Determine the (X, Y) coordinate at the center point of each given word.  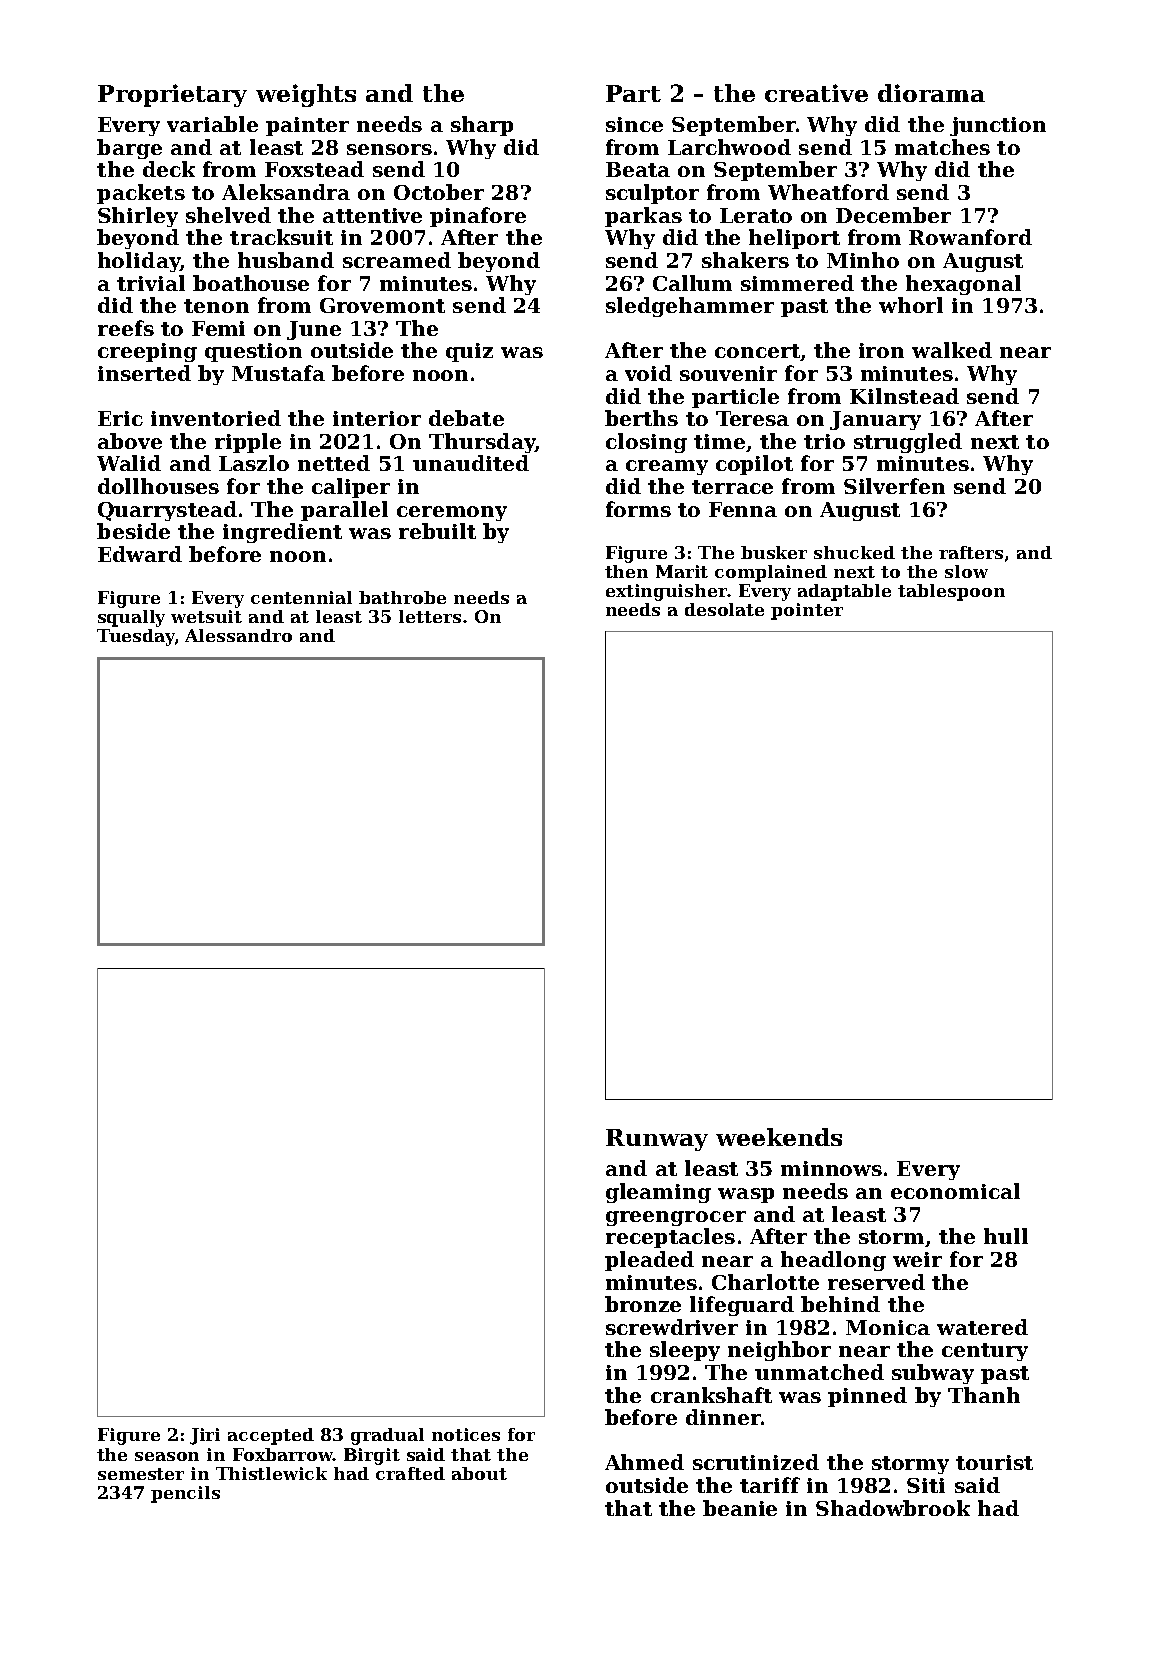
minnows (831, 1168)
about (479, 1473)
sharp (482, 126)
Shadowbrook (893, 1508)
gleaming (658, 1193)
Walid (129, 463)
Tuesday (136, 637)
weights (306, 95)
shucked (854, 552)
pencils (185, 1494)
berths (641, 418)
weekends (779, 1137)
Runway (657, 1140)
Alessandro (238, 635)
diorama (931, 93)
